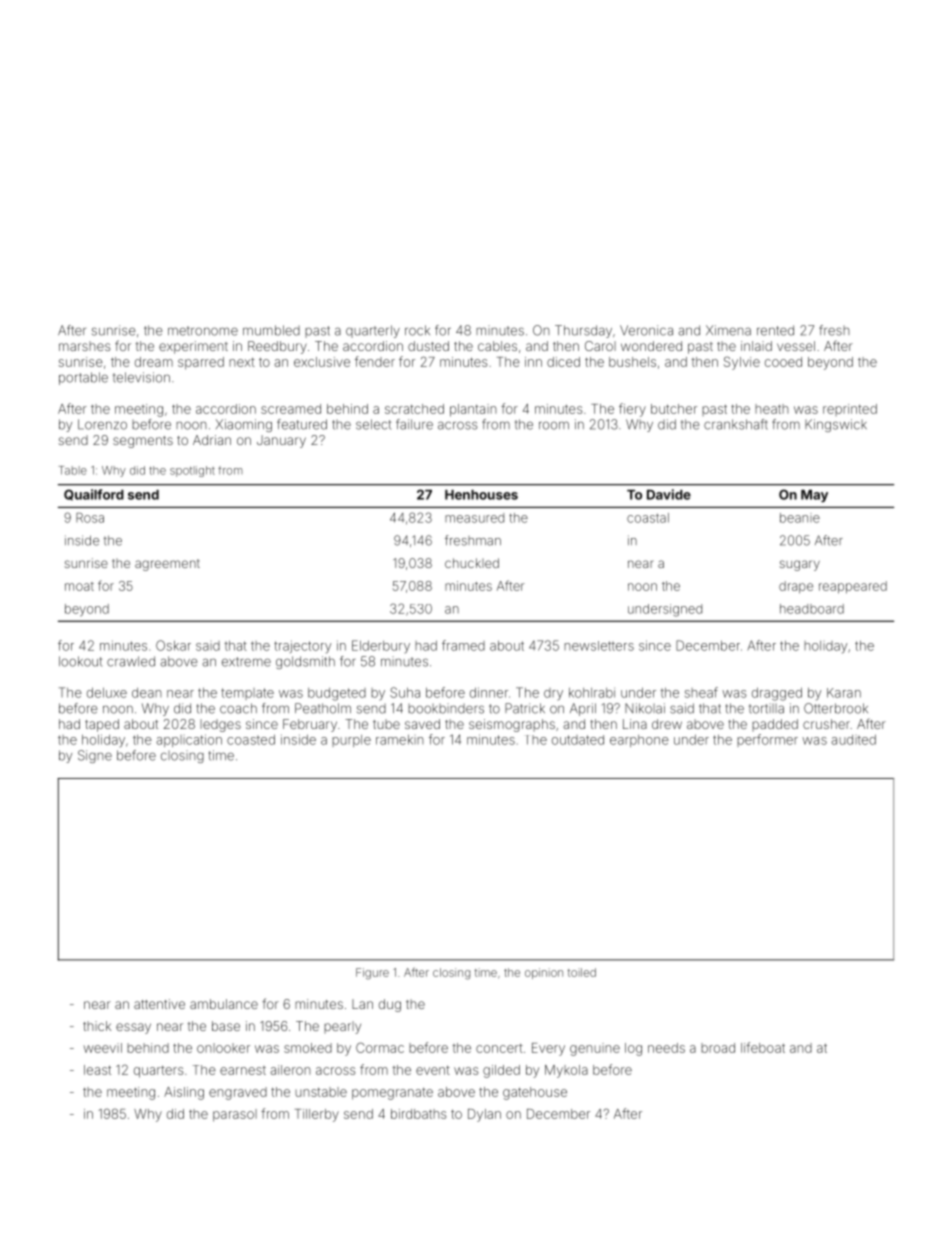 The width and height of the screenshot is (952, 1233). What do you see at coordinates (701, 692) in the screenshot?
I see `sheaf` at bounding box center [701, 692].
